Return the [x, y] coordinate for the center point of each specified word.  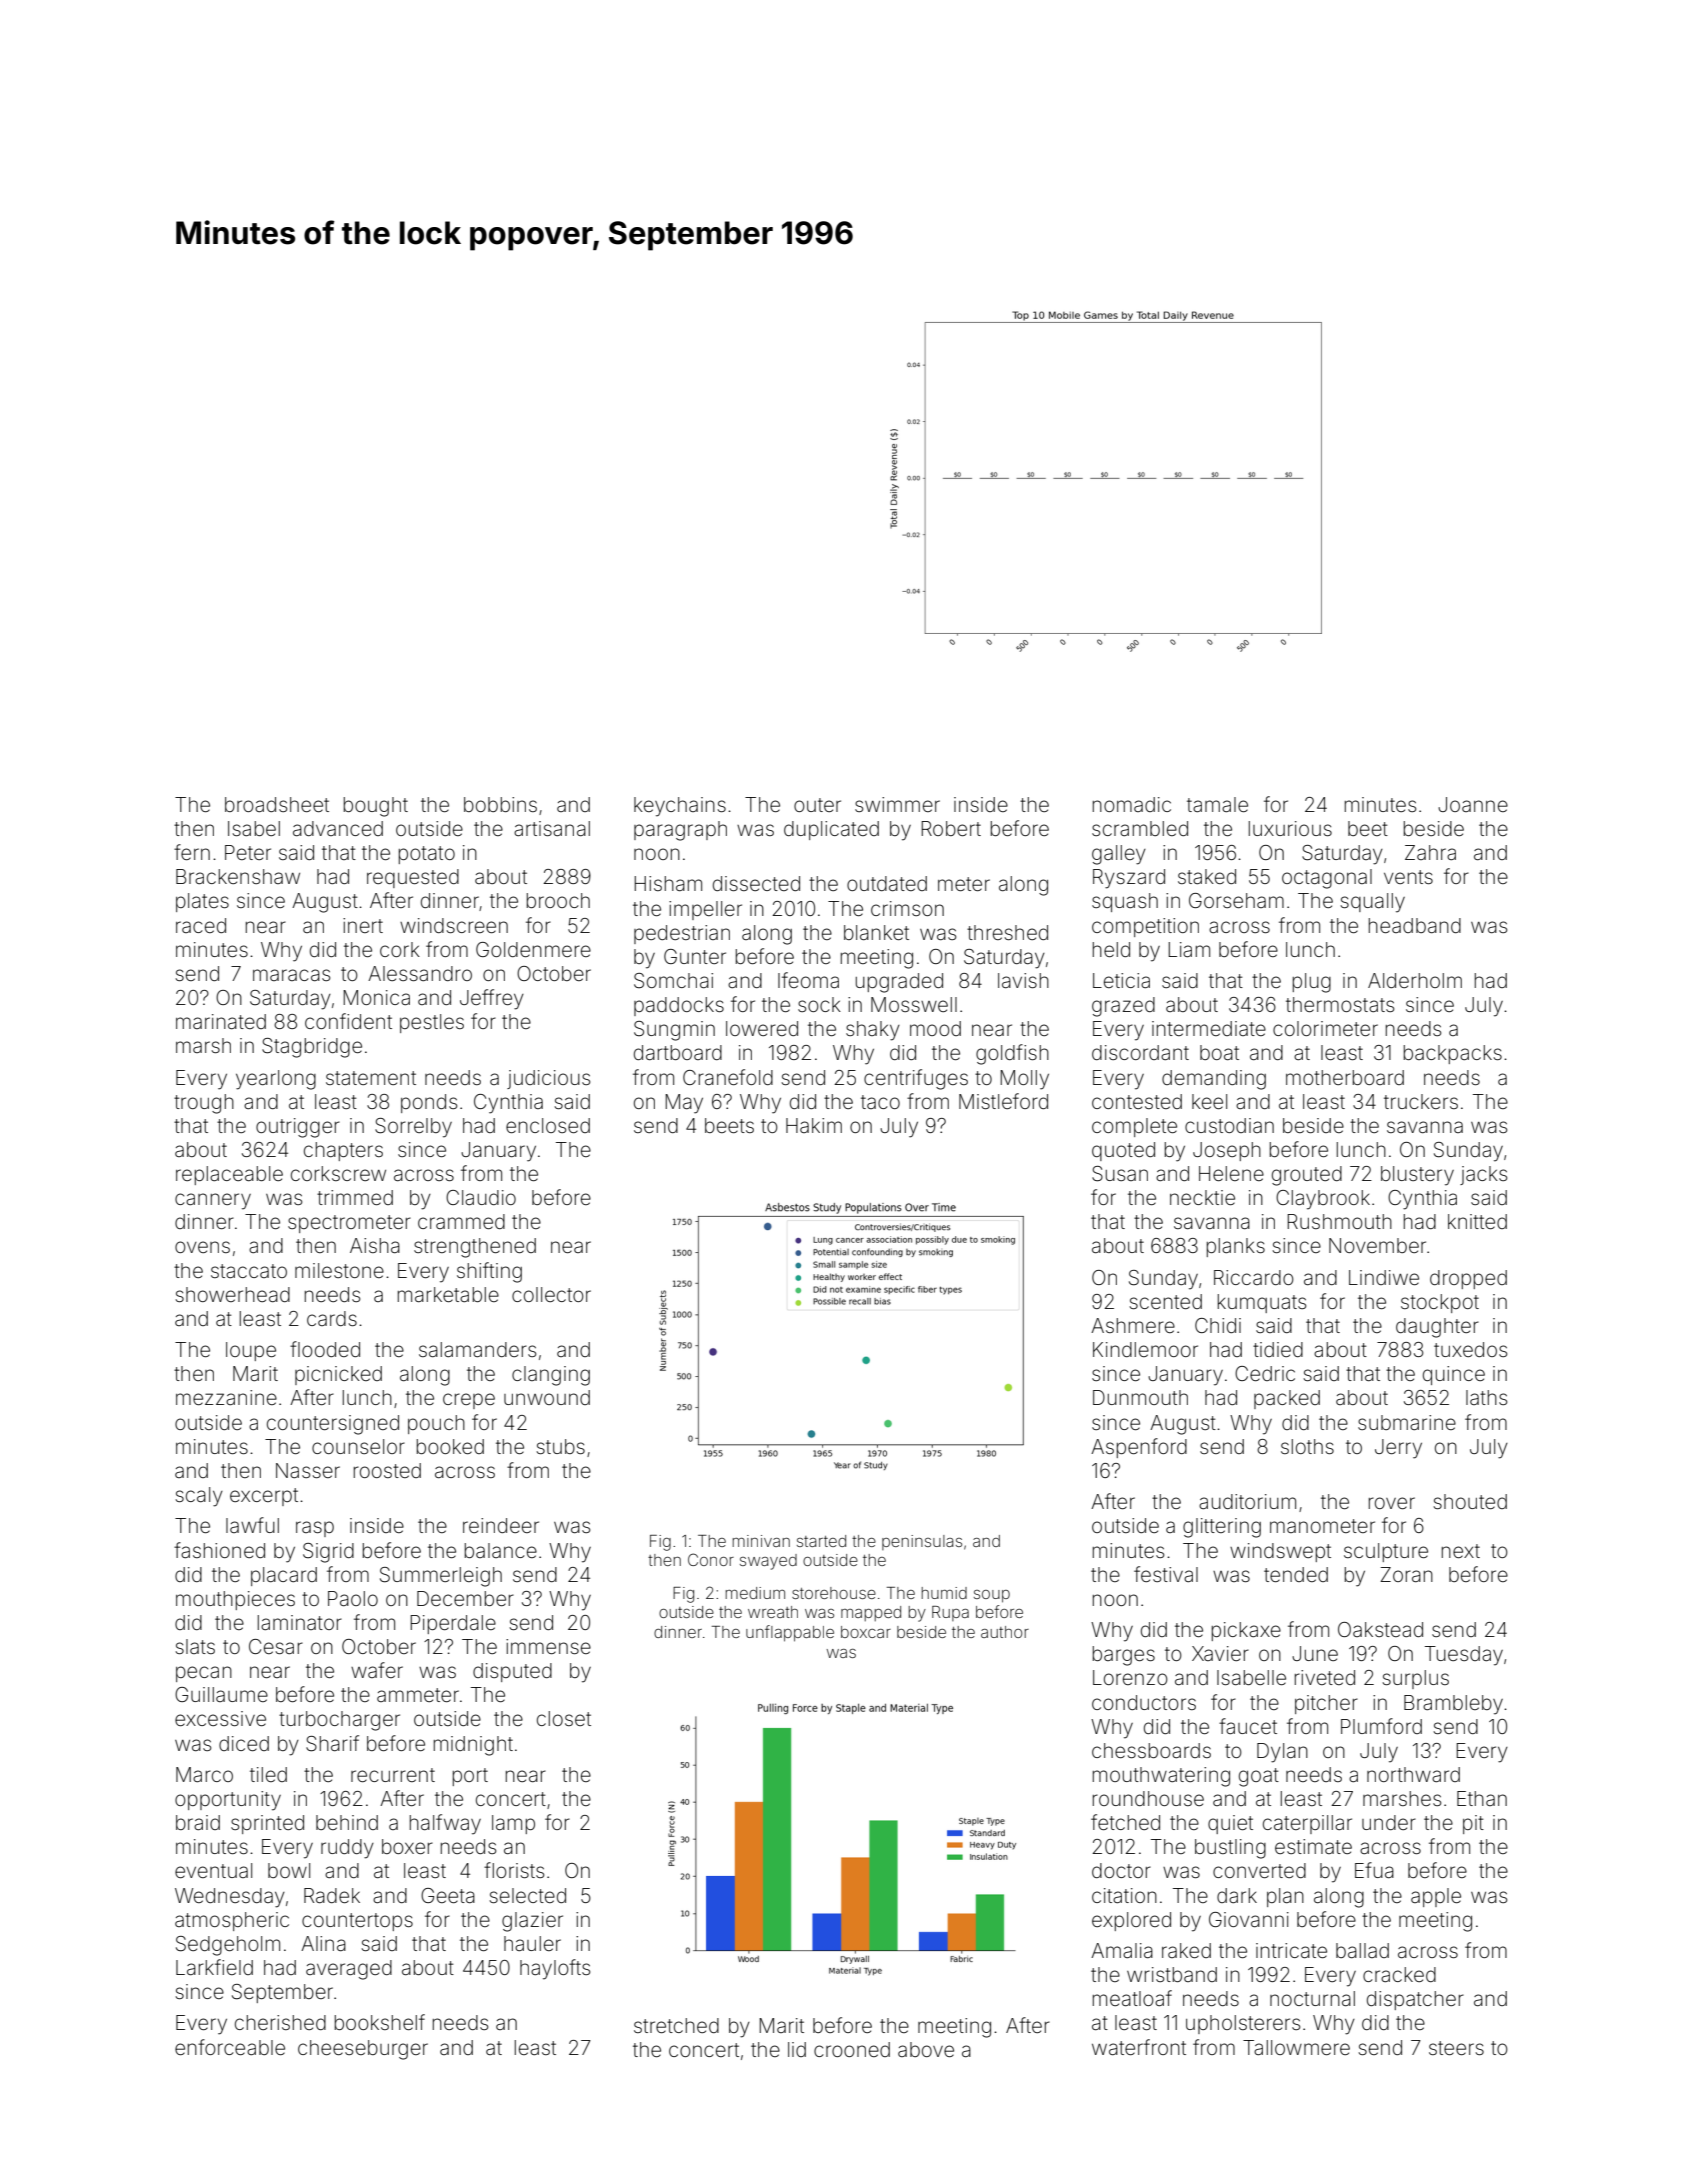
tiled [268, 1774]
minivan [761, 1541]
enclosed [548, 1125]
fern [192, 852]
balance [501, 1550]
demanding [1214, 1080]
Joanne [1473, 804]
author [1005, 1632]
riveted [1325, 1677]
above [926, 2049]
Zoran [1406, 1574]
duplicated [831, 830]
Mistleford [1003, 1101]
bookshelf [380, 2022]
